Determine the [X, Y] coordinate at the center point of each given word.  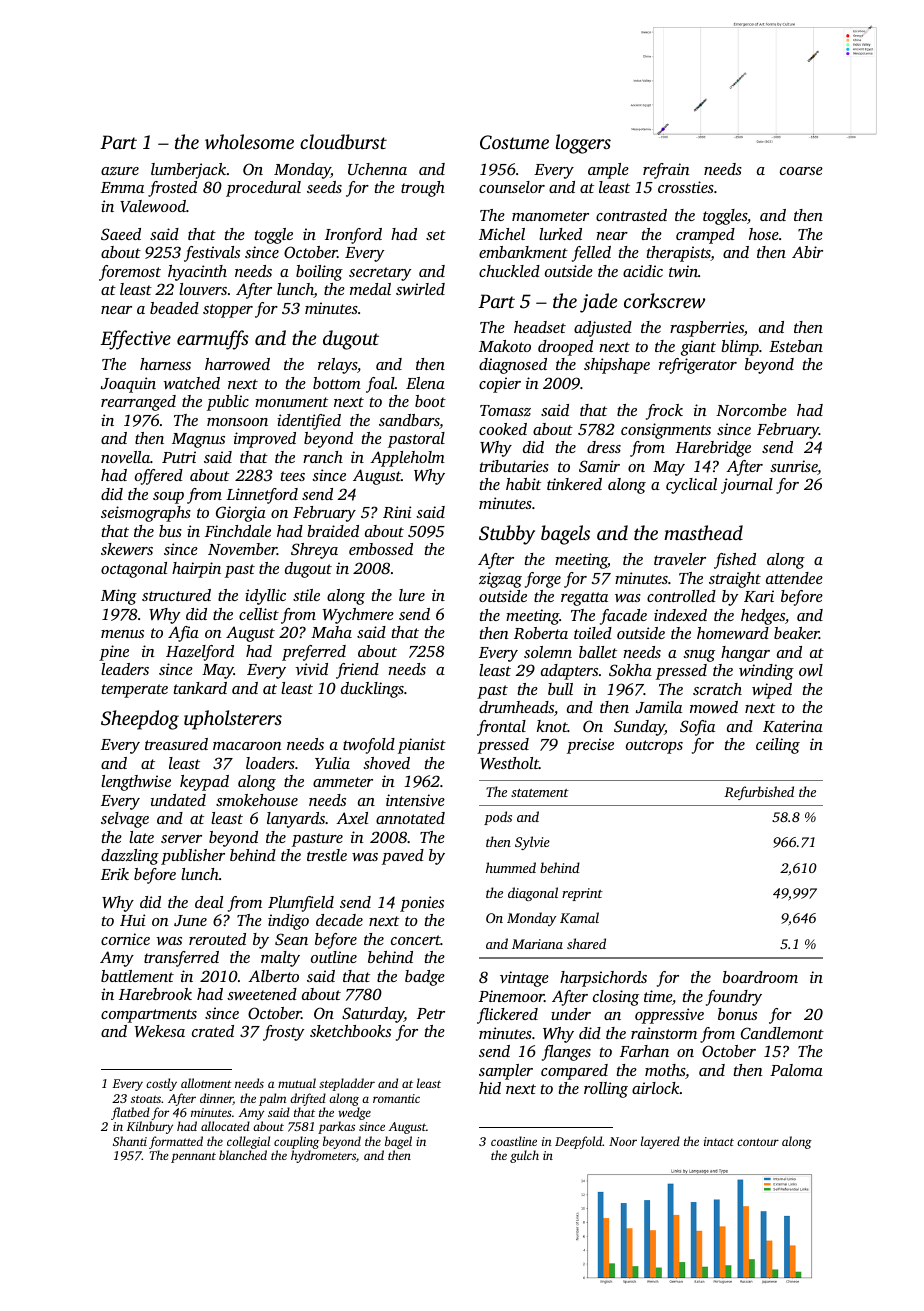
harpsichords [603, 979]
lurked [560, 234]
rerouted [217, 939]
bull [560, 689]
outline [334, 957]
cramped [705, 236]
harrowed [237, 364]
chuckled [509, 271]
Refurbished [759, 793]
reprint [582, 894]
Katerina [793, 726]
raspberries [707, 329]
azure [120, 171]
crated [213, 1031]
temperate [135, 691]
